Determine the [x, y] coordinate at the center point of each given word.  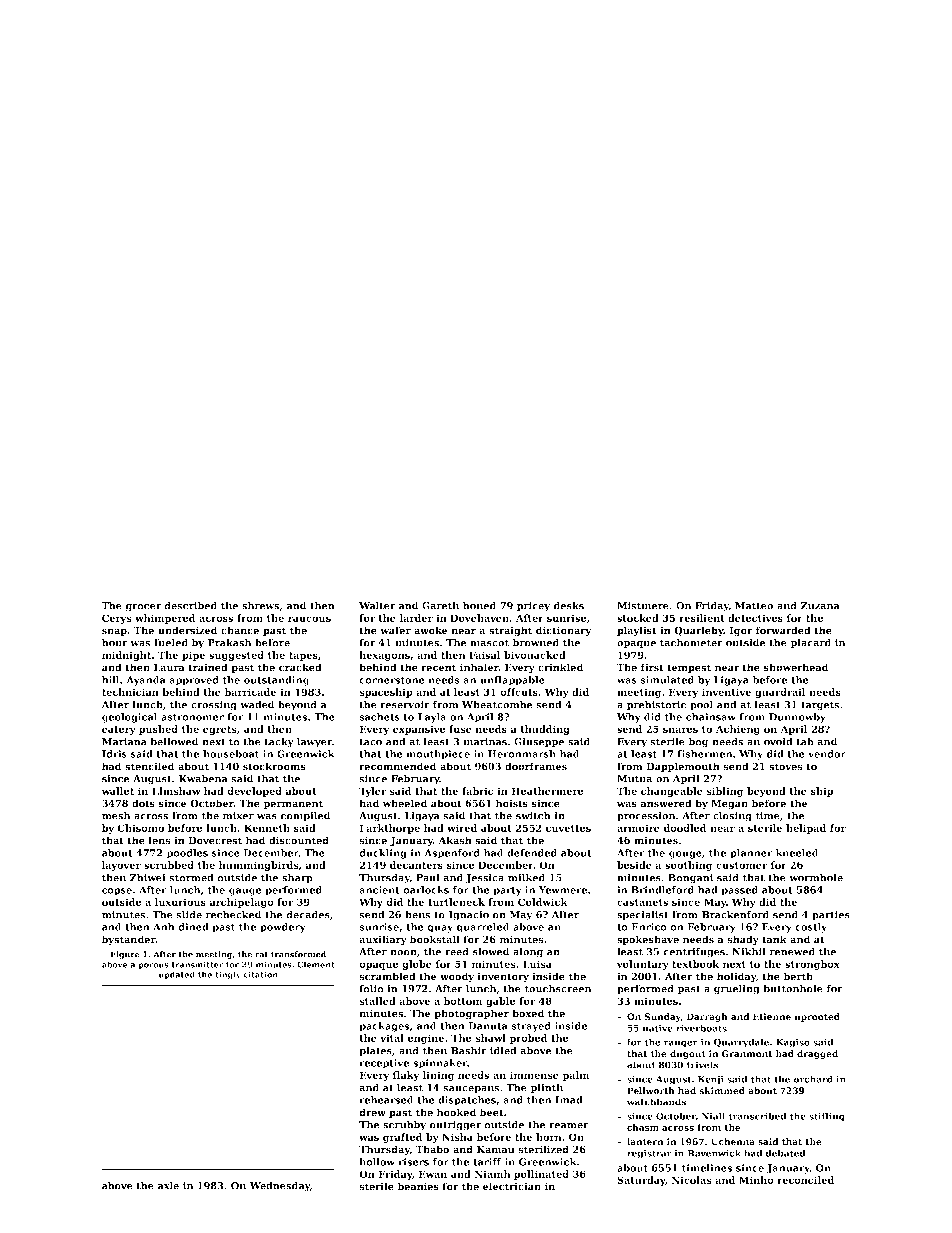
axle [168, 1185]
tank [774, 939]
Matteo [754, 606]
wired [462, 828]
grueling [737, 989]
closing [732, 816]
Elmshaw [176, 791]
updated [177, 975]
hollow [377, 1162]
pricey [533, 607]
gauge [245, 892]
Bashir [469, 1050]
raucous [309, 619]
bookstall [435, 939]
